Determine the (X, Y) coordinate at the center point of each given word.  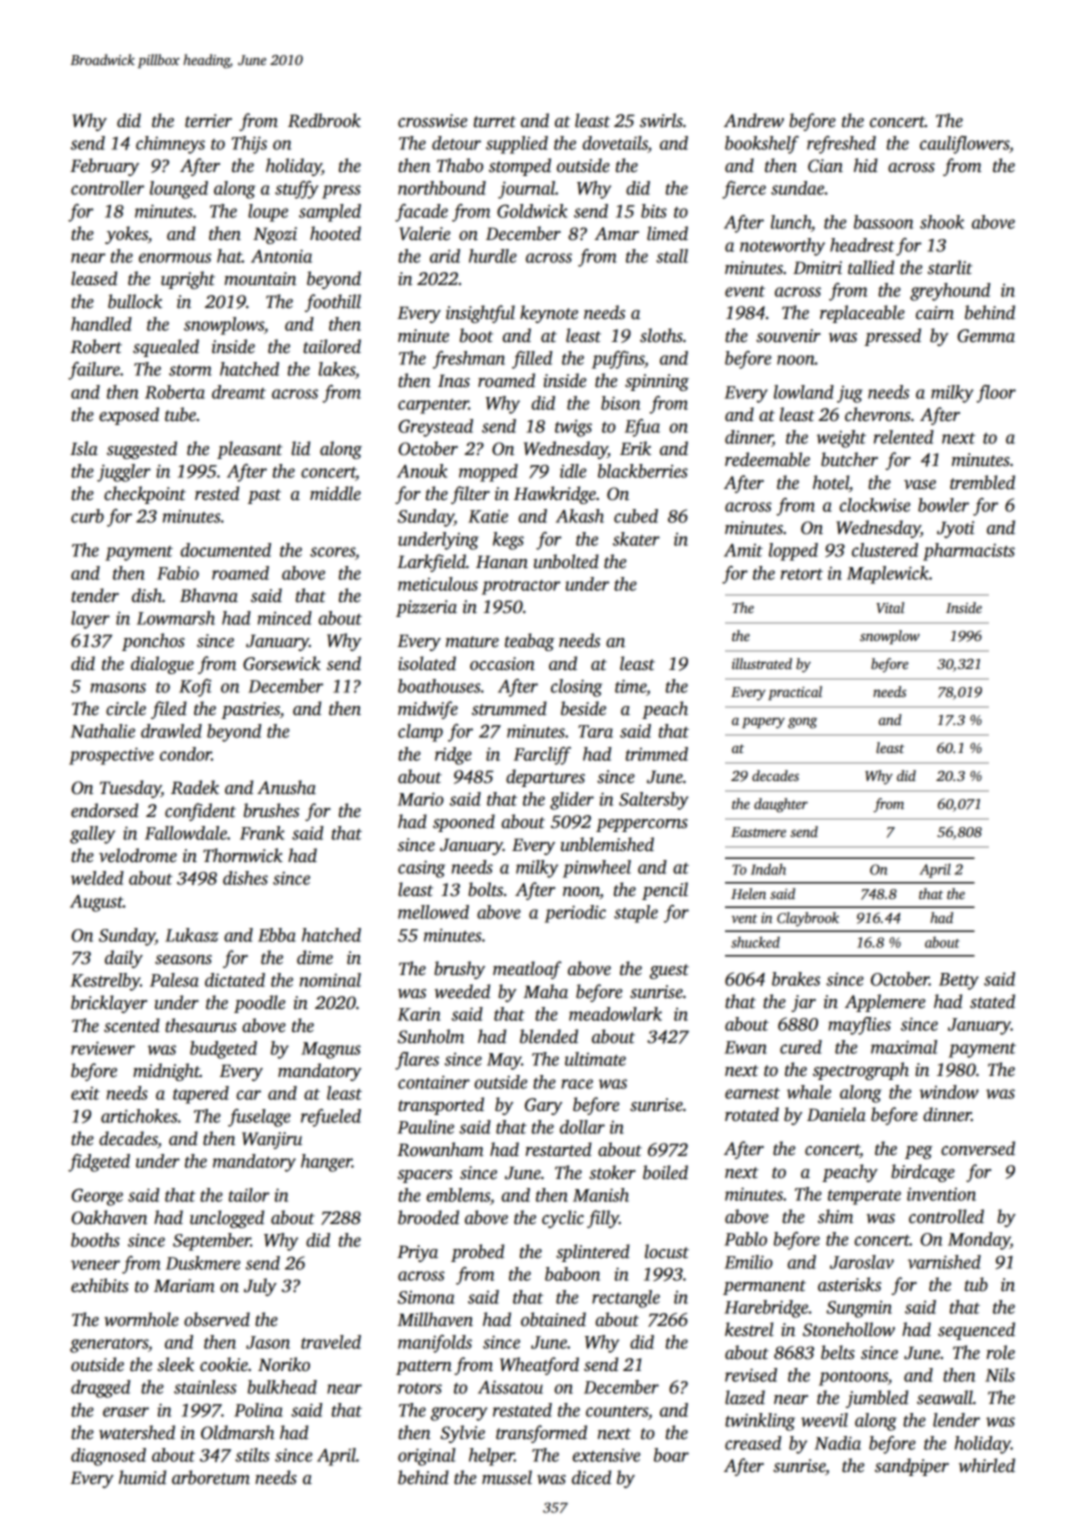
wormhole (141, 1319)
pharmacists (969, 552)
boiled (665, 1172)
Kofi (195, 688)
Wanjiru (272, 1140)
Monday (979, 1241)
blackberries (643, 471)
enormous (175, 258)
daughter (781, 805)
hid (866, 165)
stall (672, 256)
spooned (464, 823)
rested (217, 493)
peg (919, 1152)
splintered (593, 1253)
